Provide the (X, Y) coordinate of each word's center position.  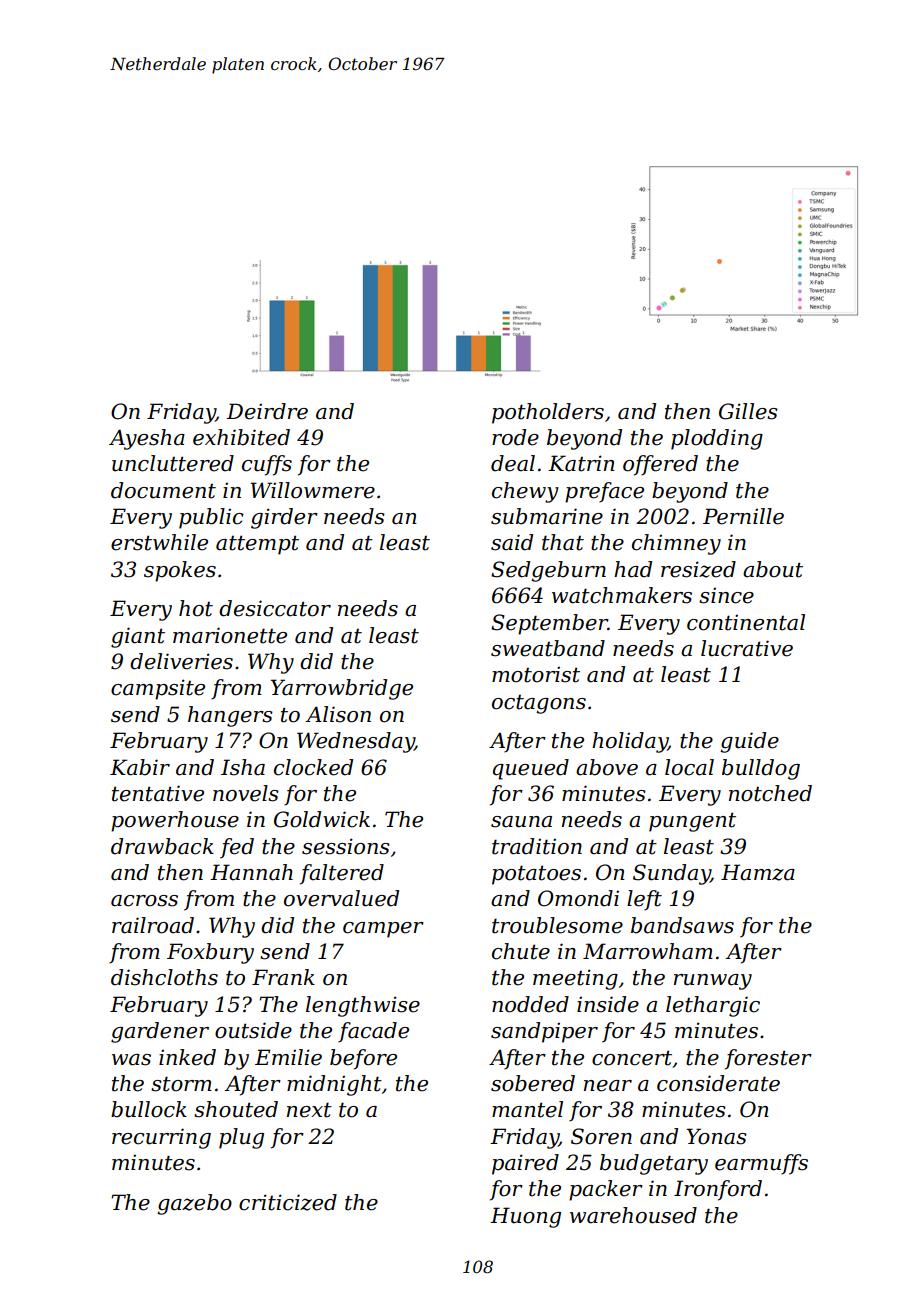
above (607, 767)
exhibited (241, 437)
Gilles (748, 411)
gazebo (194, 1204)
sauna (521, 822)
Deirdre (267, 411)
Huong (525, 1217)
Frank (283, 977)
